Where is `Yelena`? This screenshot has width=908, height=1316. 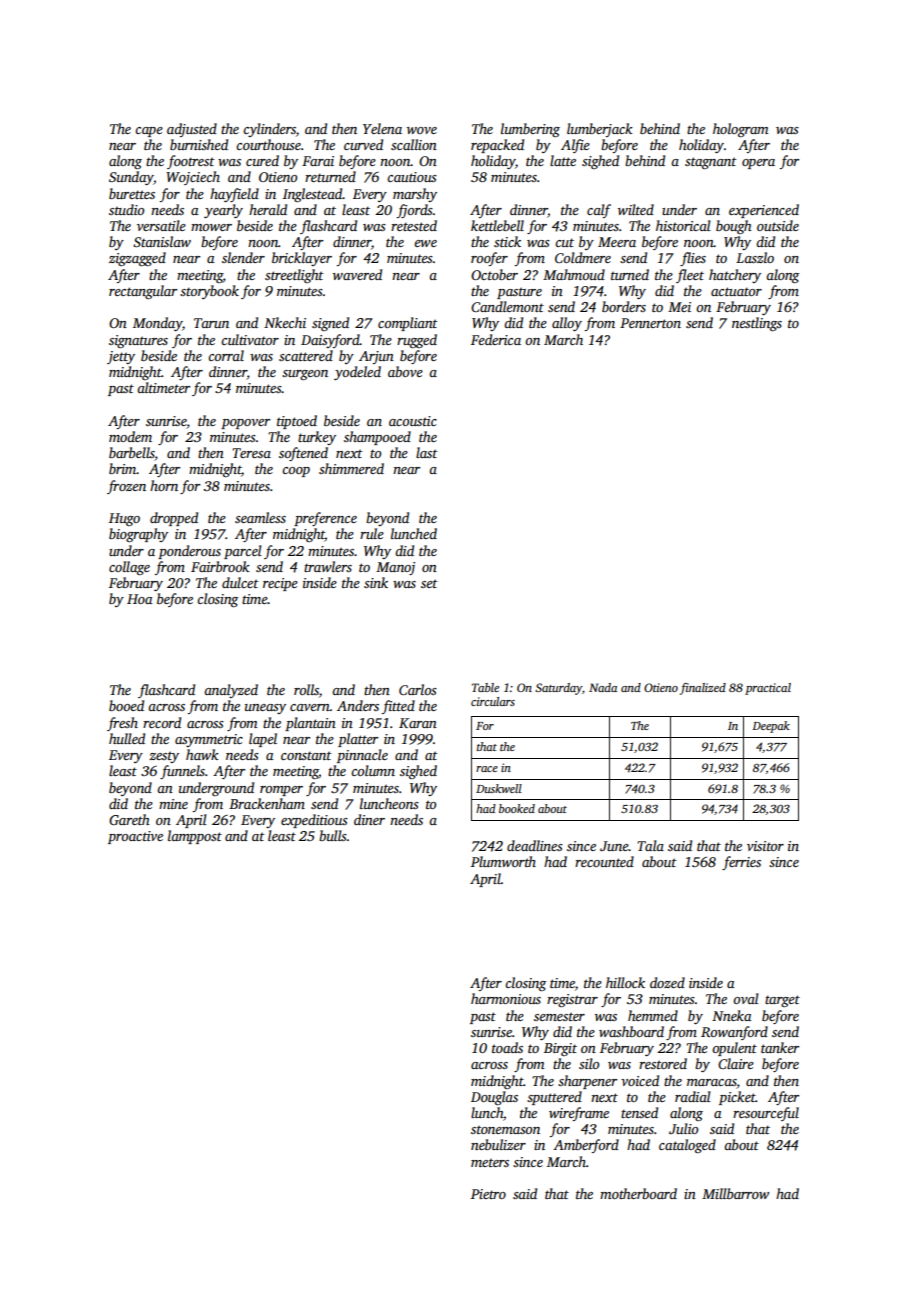 Yelena is located at coordinates (382, 128).
